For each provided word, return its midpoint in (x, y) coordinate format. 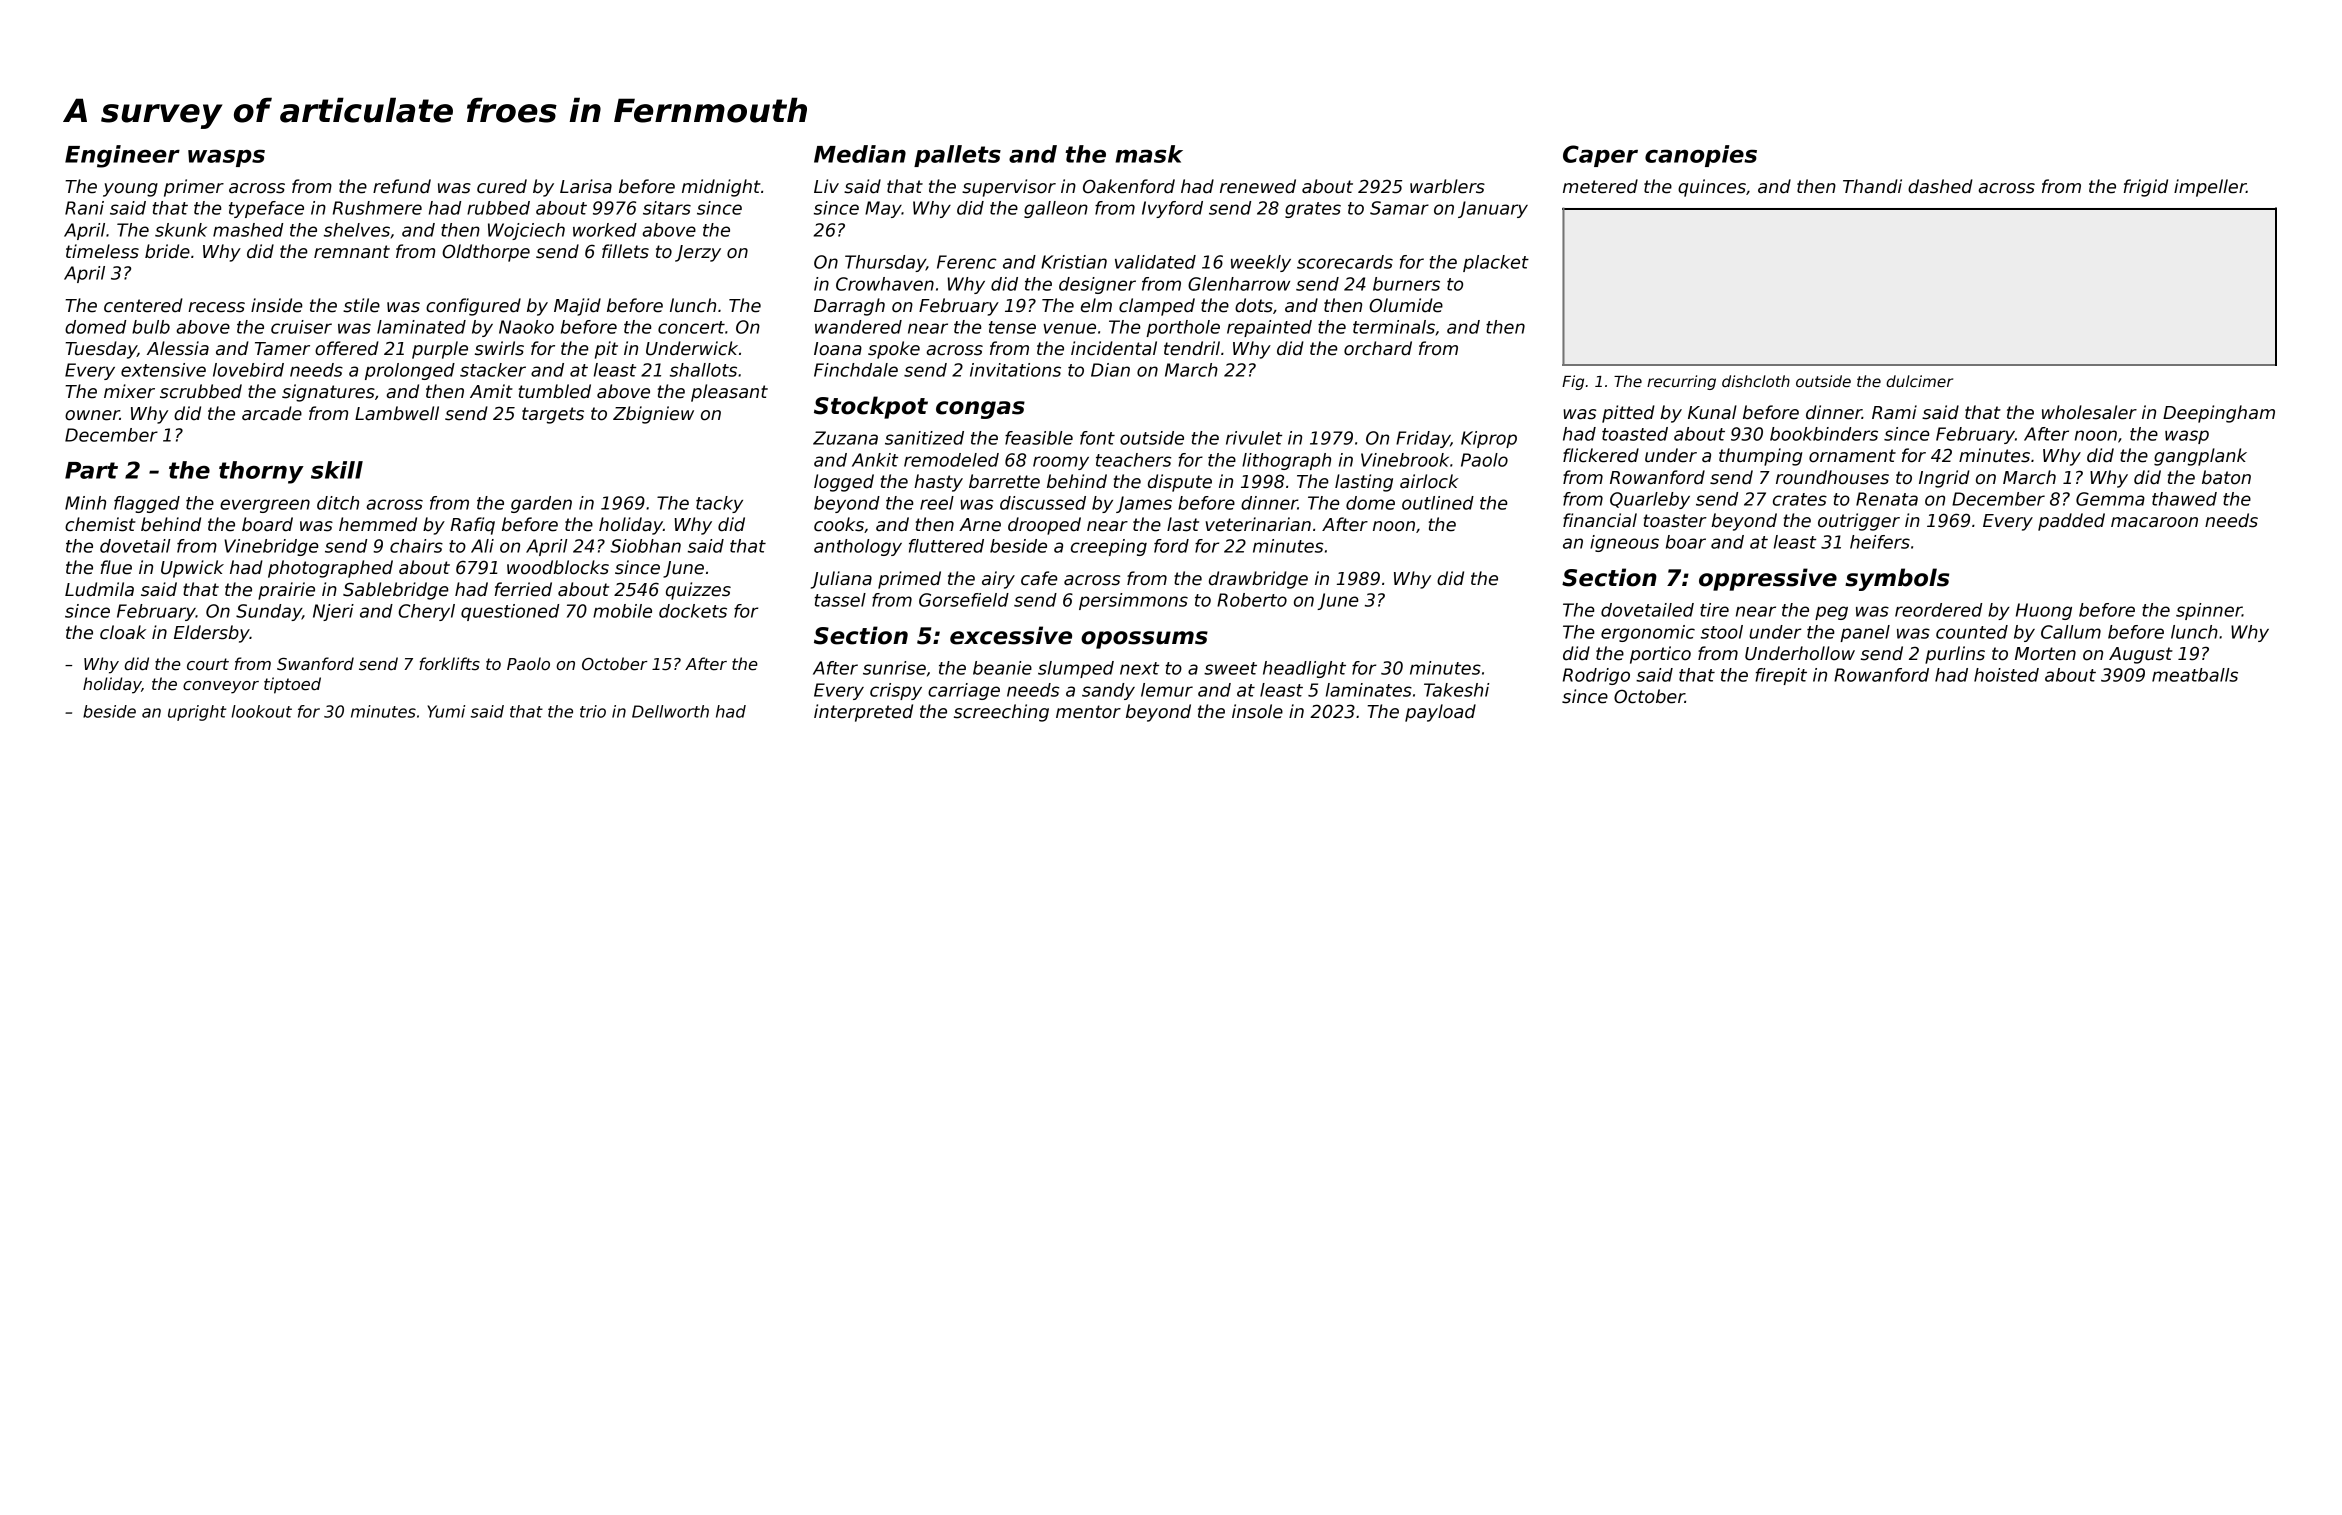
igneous (1624, 543)
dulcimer (1919, 381)
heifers (1880, 542)
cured (502, 186)
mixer (129, 391)
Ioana (838, 349)
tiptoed (292, 685)
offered (347, 348)
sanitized (924, 438)
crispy (896, 691)
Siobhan (645, 546)
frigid (2146, 188)
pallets (957, 156)
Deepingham (2219, 414)
